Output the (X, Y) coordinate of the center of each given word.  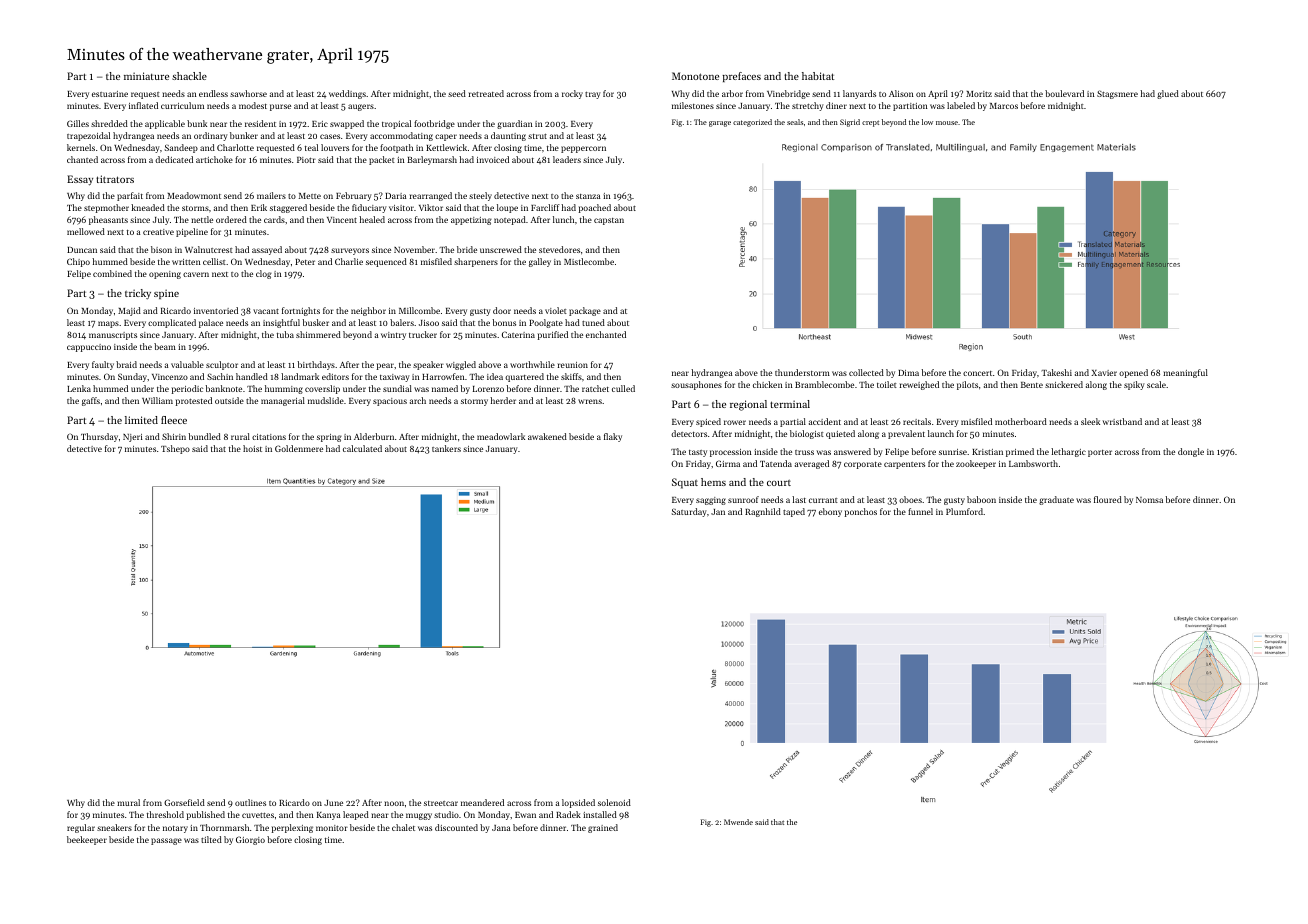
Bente (1032, 385)
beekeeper (87, 840)
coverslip (322, 389)
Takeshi (1056, 372)
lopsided (578, 803)
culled (623, 388)
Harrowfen (443, 376)
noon (394, 803)
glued (1168, 94)
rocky (572, 94)
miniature (146, 76)
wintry (393, 336)
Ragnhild (763, 512)
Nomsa (1149, 500)
